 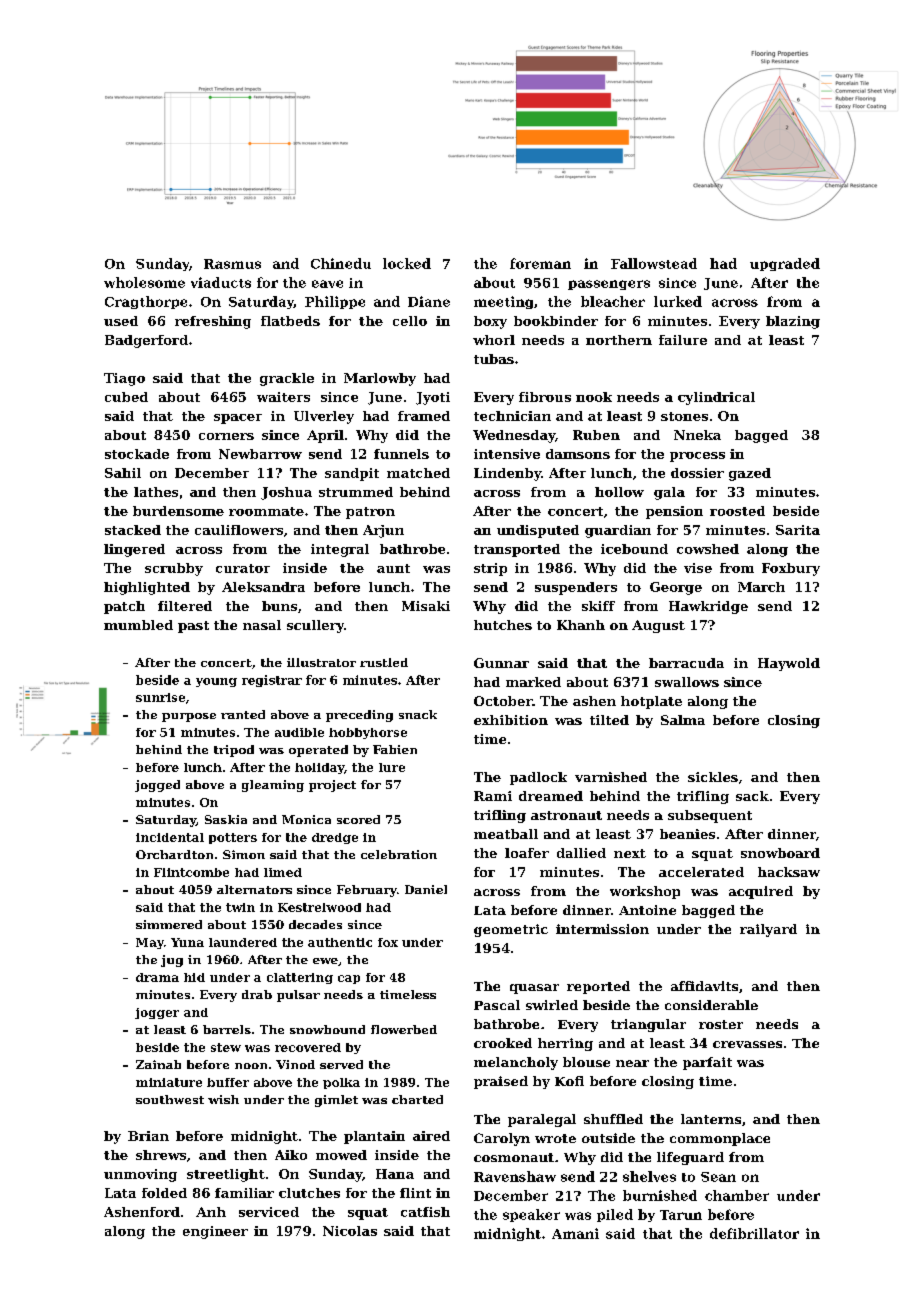 I want to click on Haywold, so click(x=789, y=664).
